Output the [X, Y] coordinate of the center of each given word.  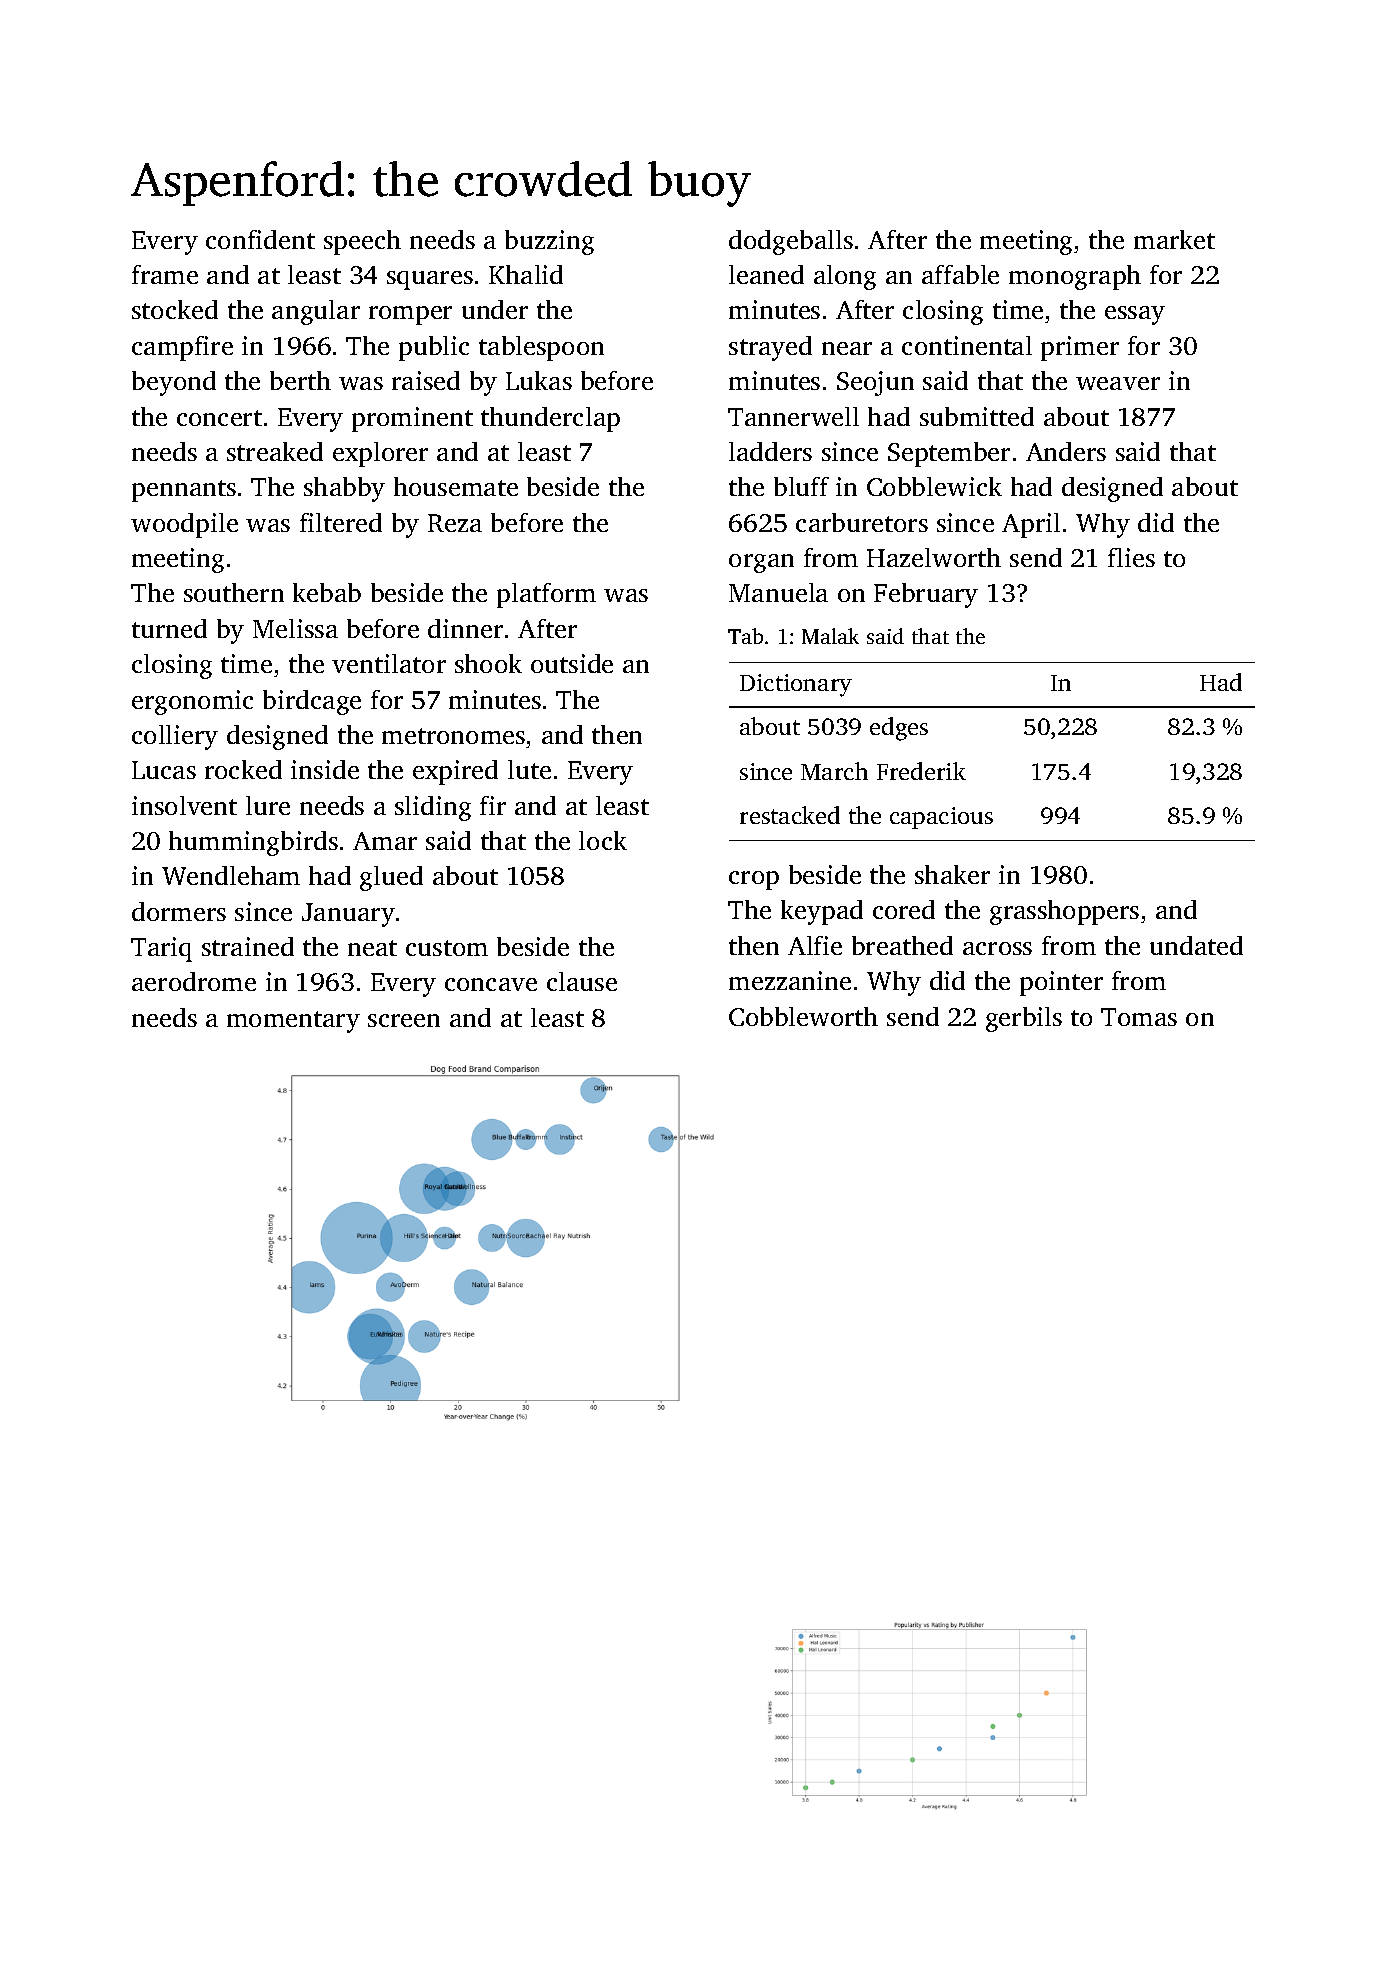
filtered [341, 522]
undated [1196, 945]
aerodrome [194, 981]
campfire [182, 348]
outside [572, 663]
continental [967, 345]
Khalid [526, 274]
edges [899, 729]
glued [391, 878]
